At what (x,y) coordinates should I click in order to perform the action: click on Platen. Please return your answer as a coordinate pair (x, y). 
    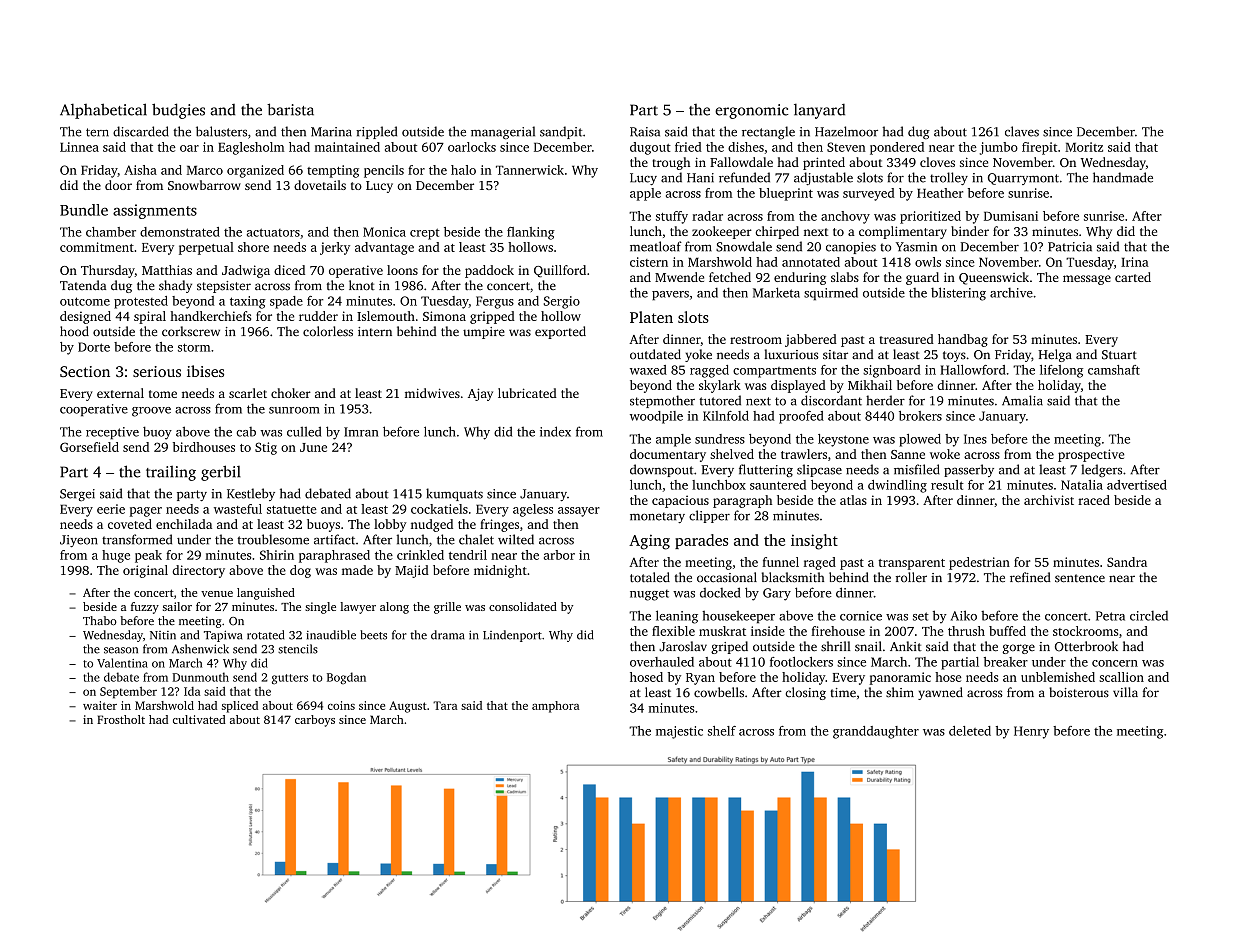
    Looking at the image, I should click on (651, 317).
